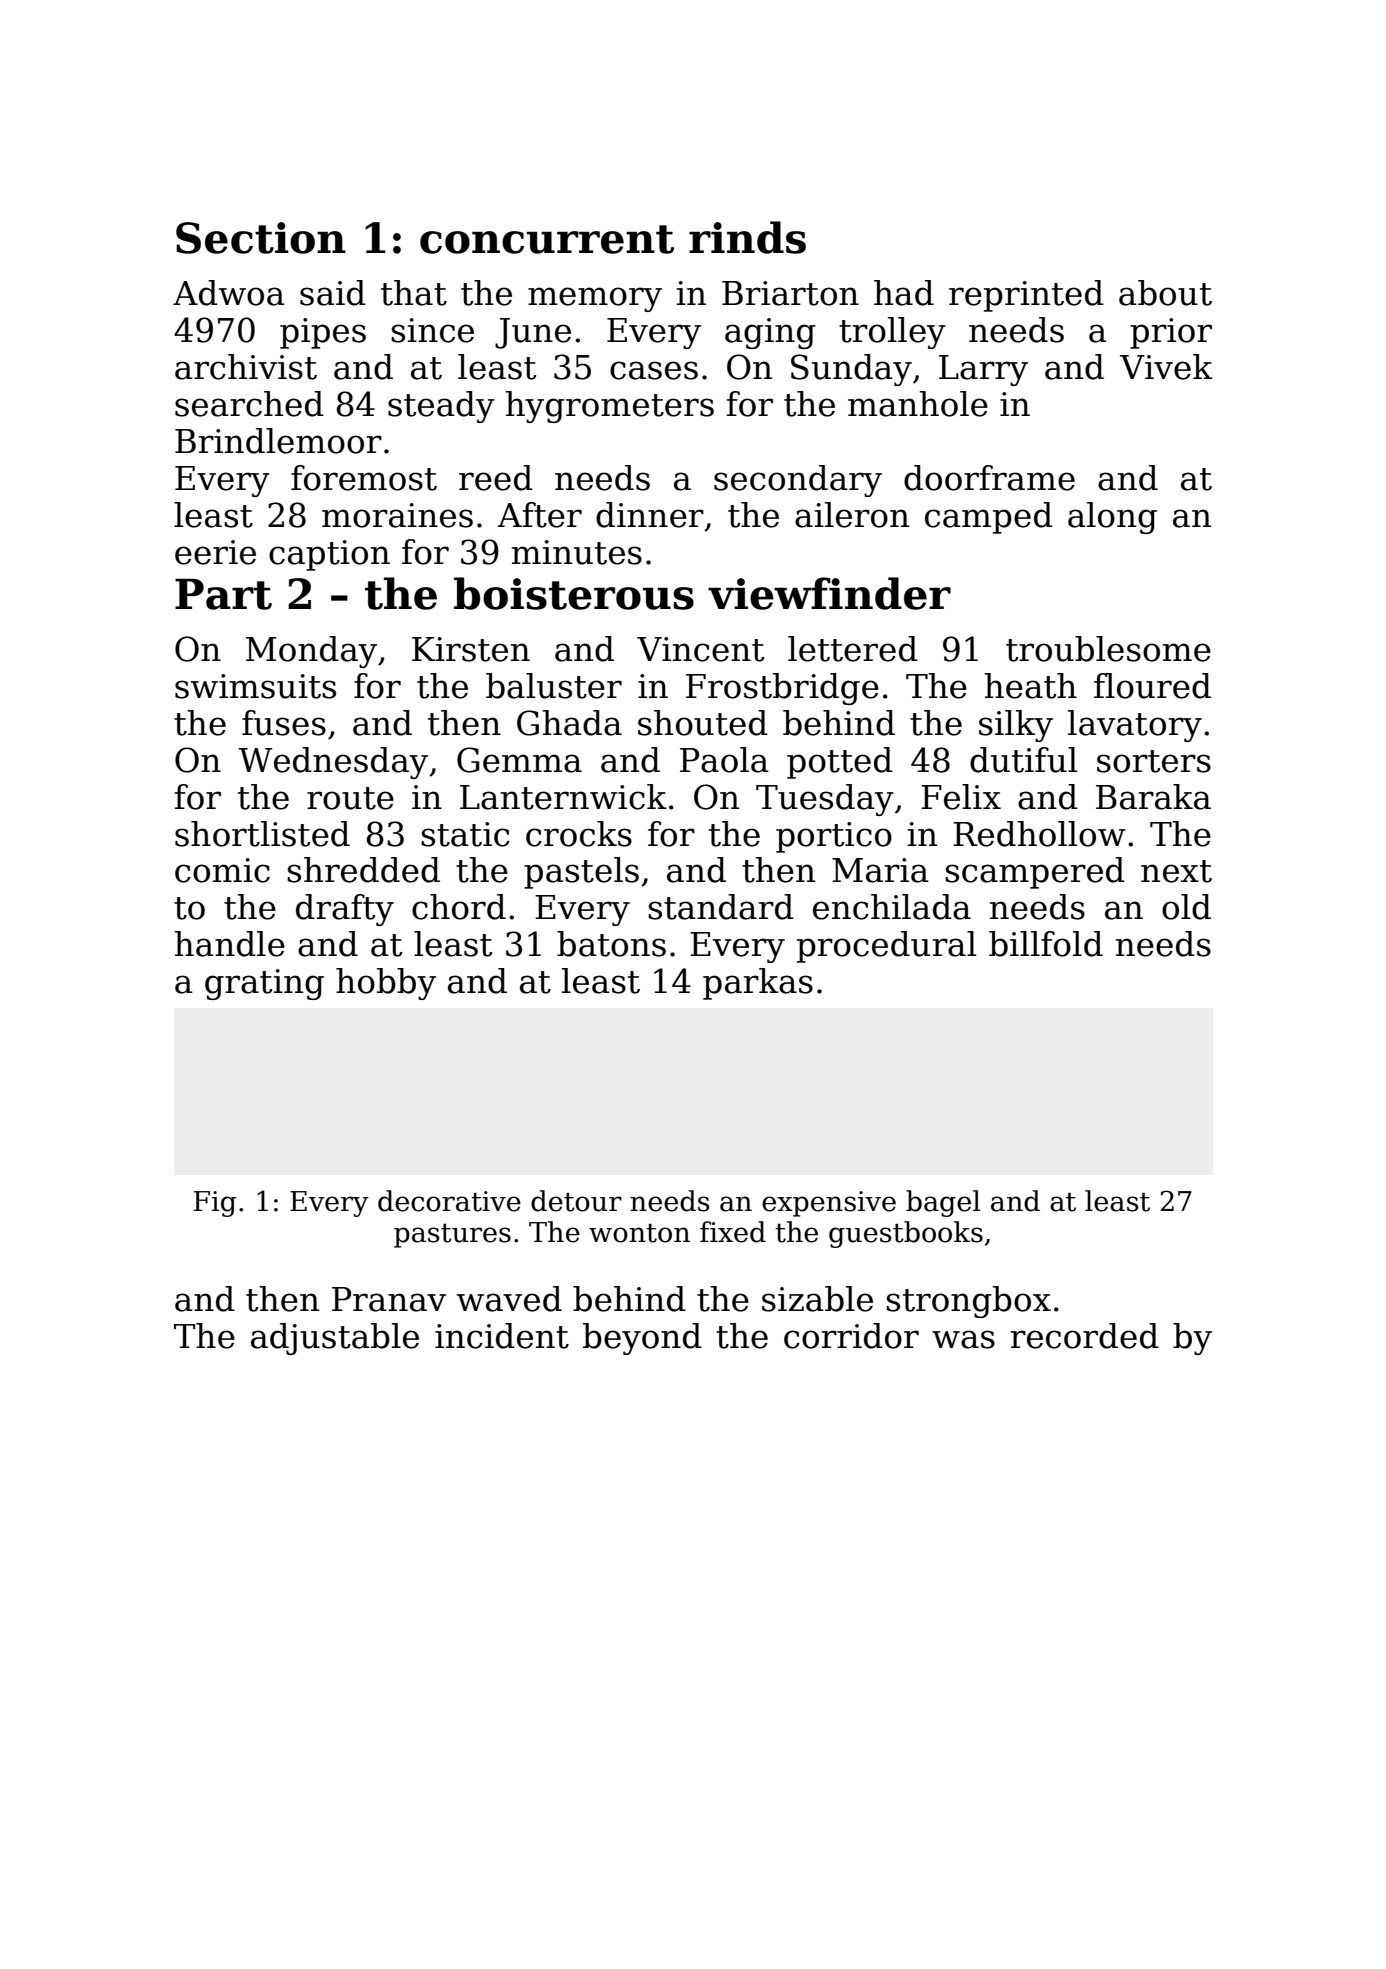 The image size is (1386, 1969). What do you see at coordinates (650, 515) in the image?
I see `dinner` at bounding box center [650, 515].
